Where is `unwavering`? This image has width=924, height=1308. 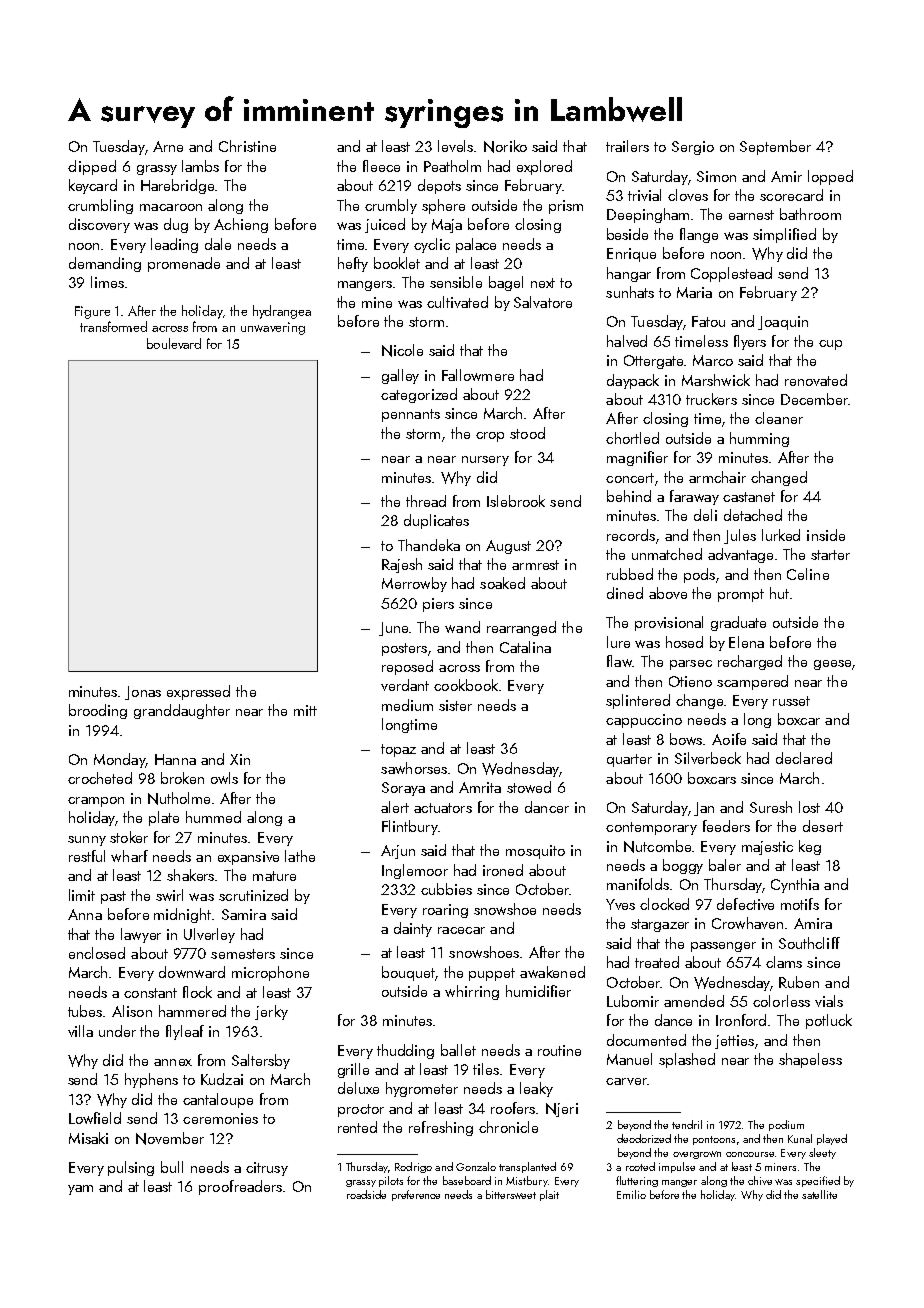 unwavering is located at coordinates (273, 328).
